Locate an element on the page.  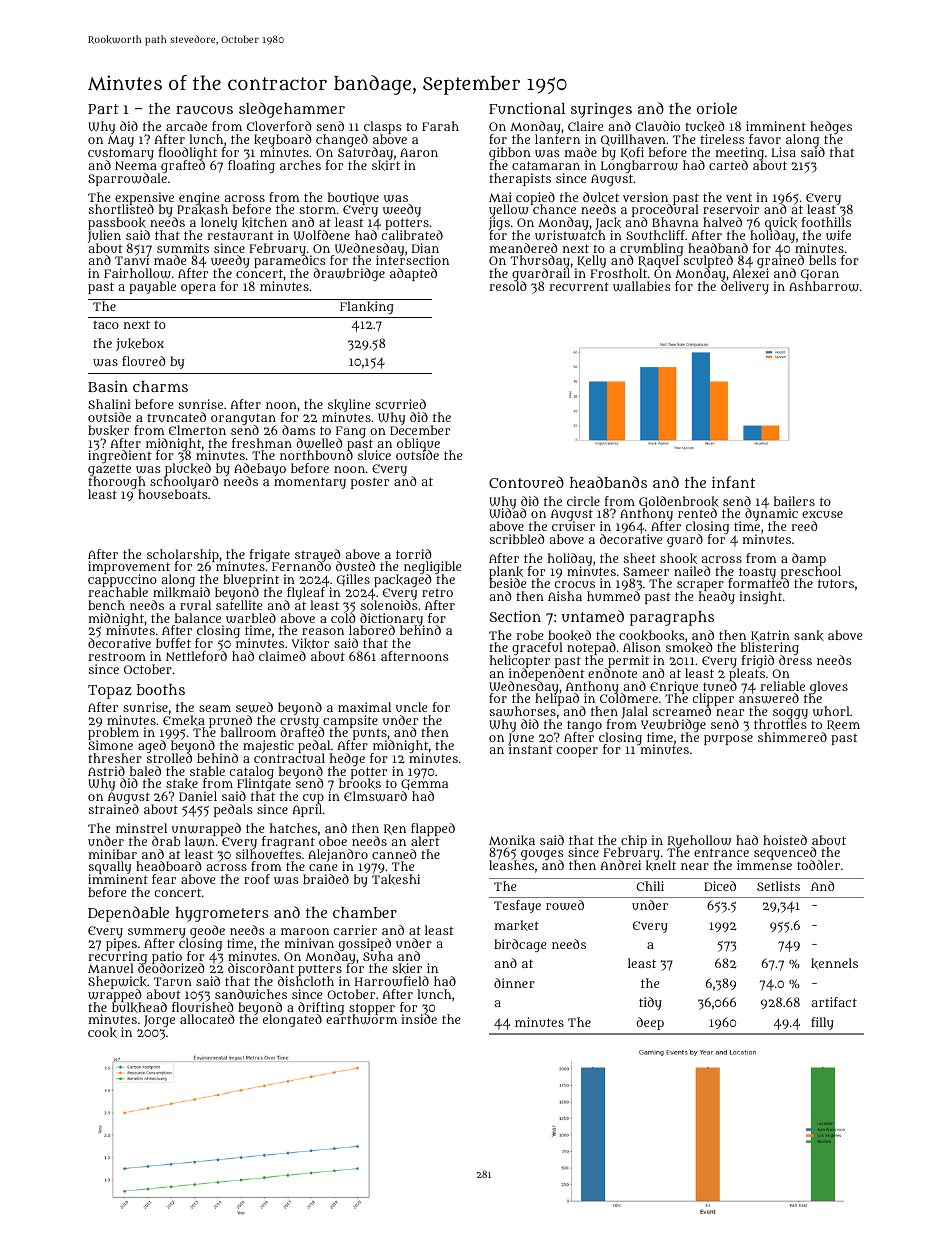
busker is located at coordinates (108, 430).
